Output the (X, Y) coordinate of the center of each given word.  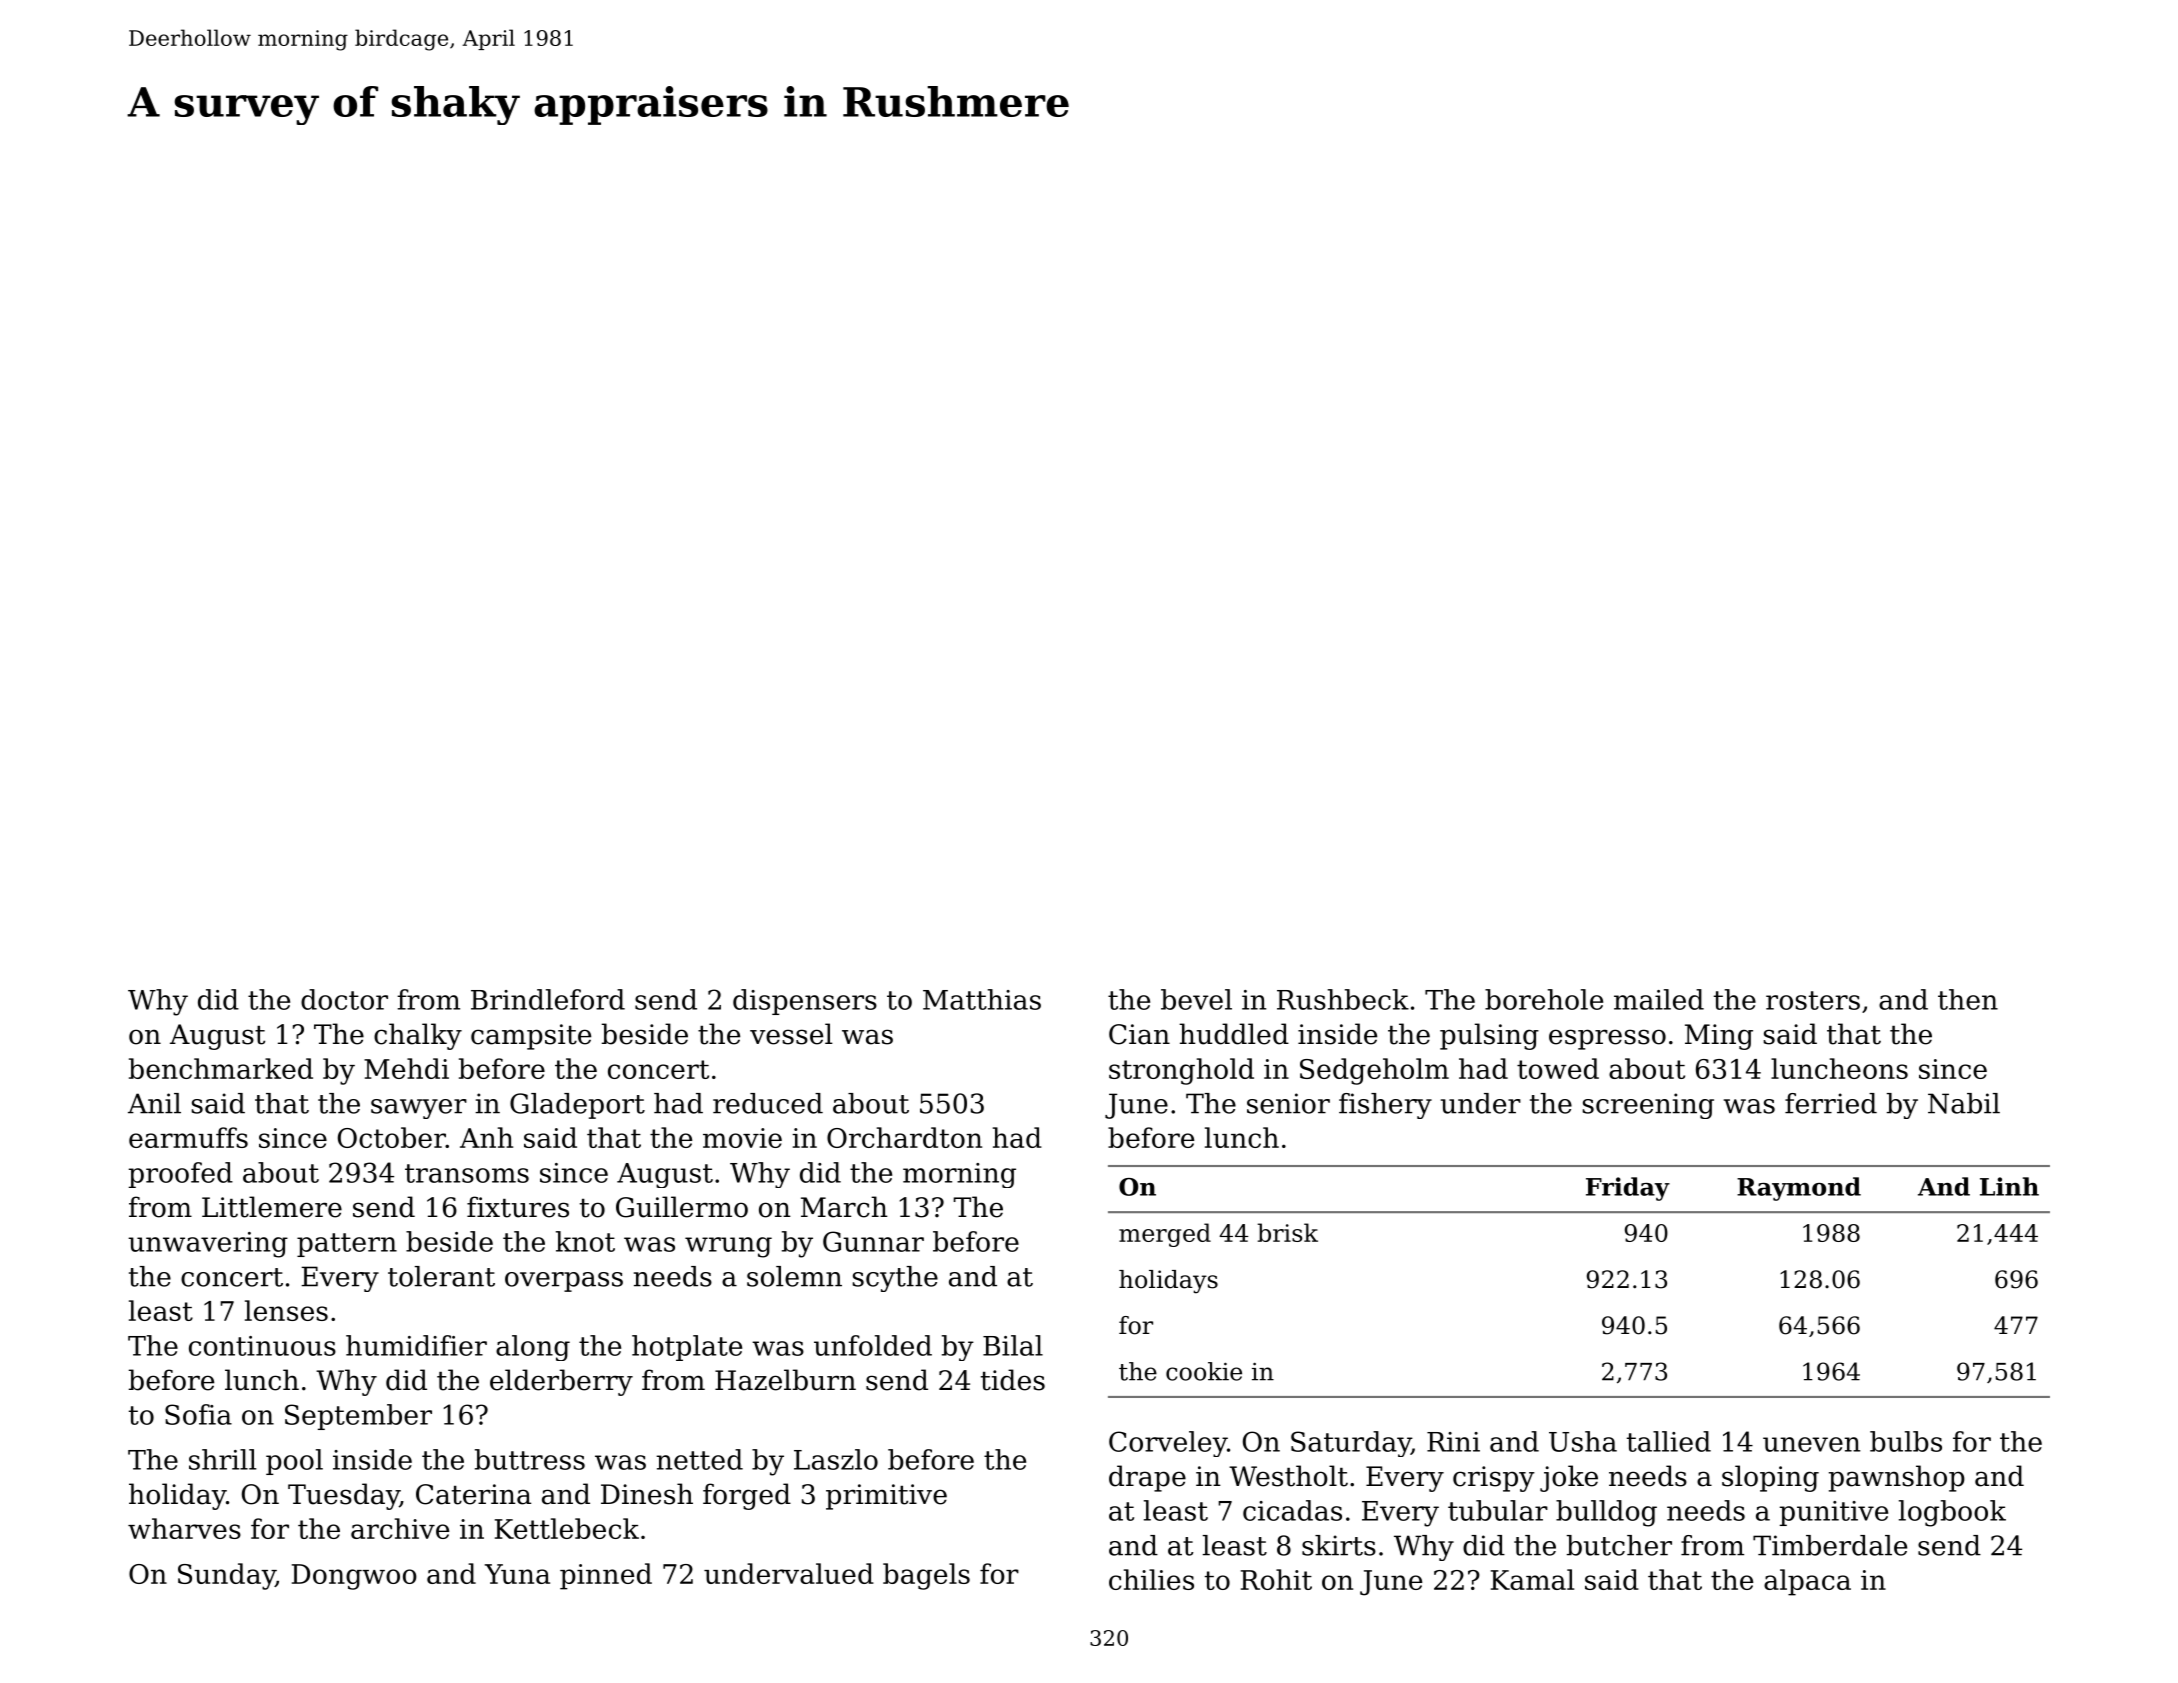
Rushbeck (1343, 999)
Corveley (1168, 1444)
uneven (1811, 1444)
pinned (606, 1576)
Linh (2009, 1186)
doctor (344, 999)
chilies (1151, 1579)
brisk (1287, 1232)
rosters (1813, 1000)
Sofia (198, 1414)
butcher (1619, 1545)
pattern (347, 1245)
